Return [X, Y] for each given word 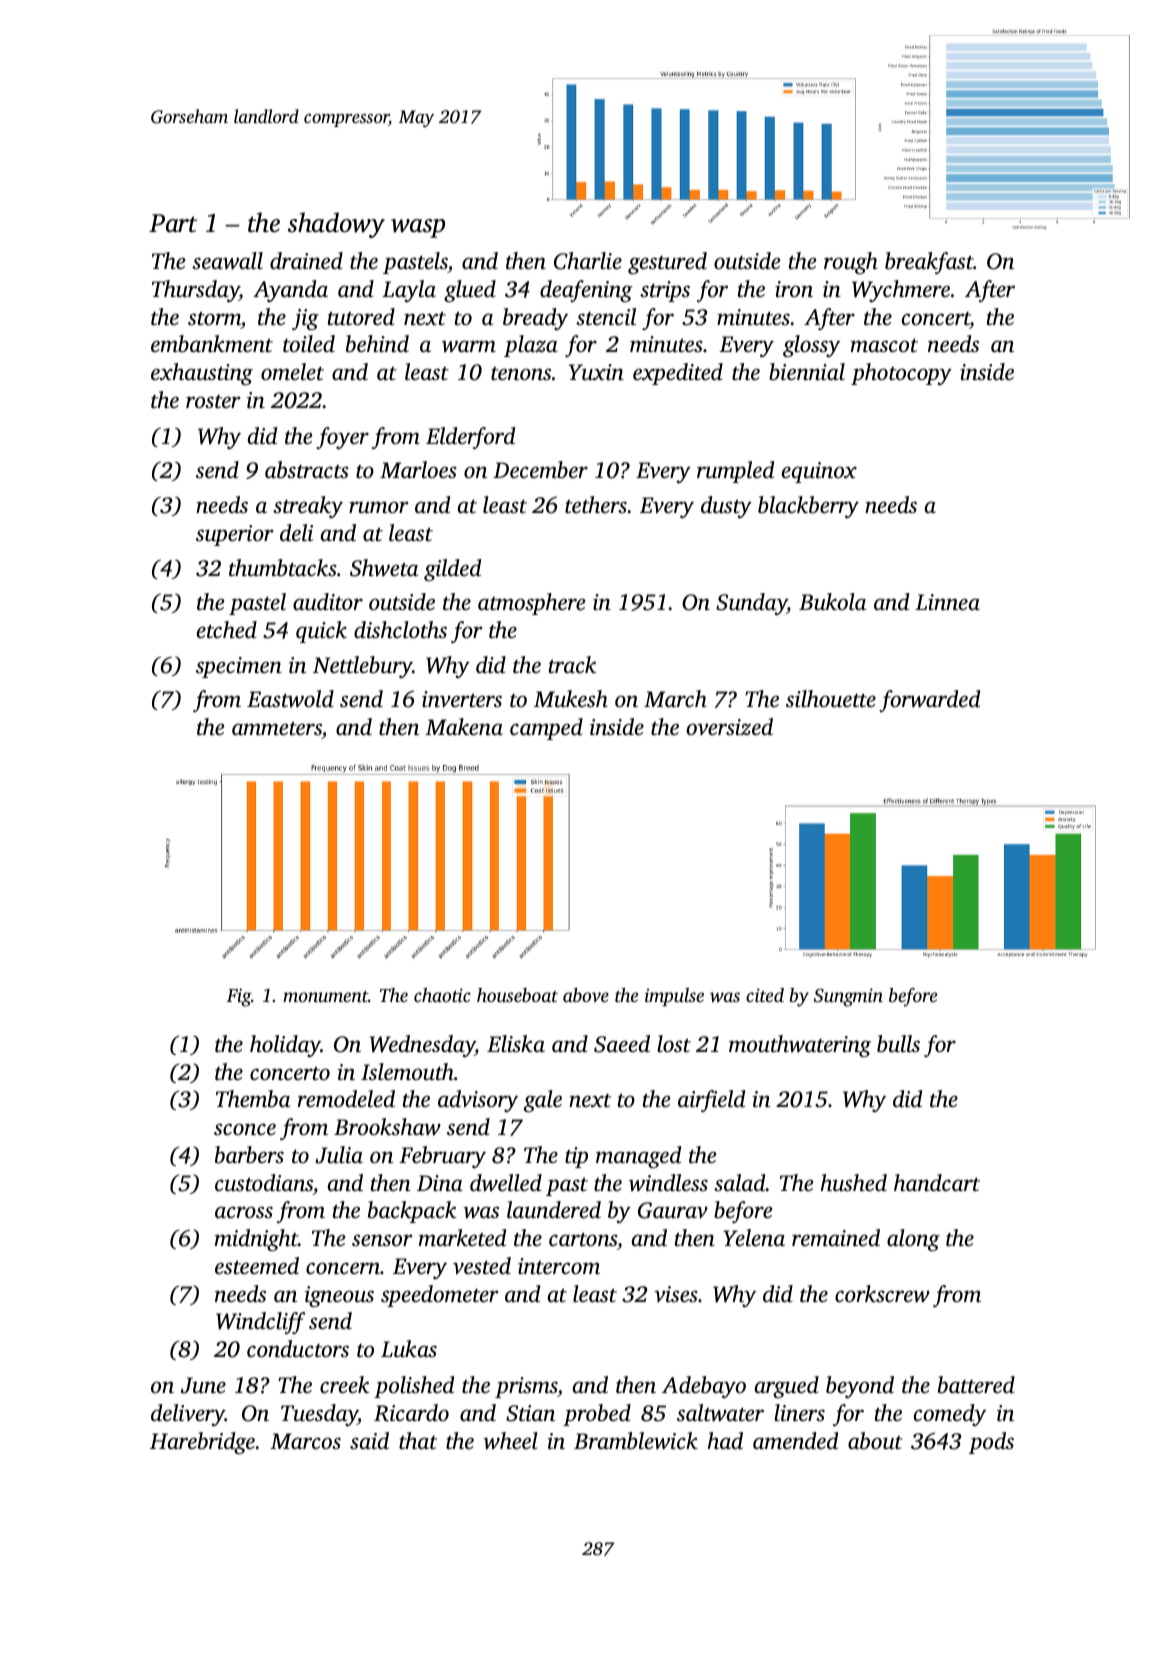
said [369, 1441]
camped [546, 729]
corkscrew [882, 1294]
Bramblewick [636, 1441]
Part [173, 223]
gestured [667, 263]
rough [851, 263]
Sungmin [848, 997]
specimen [239, 667]
